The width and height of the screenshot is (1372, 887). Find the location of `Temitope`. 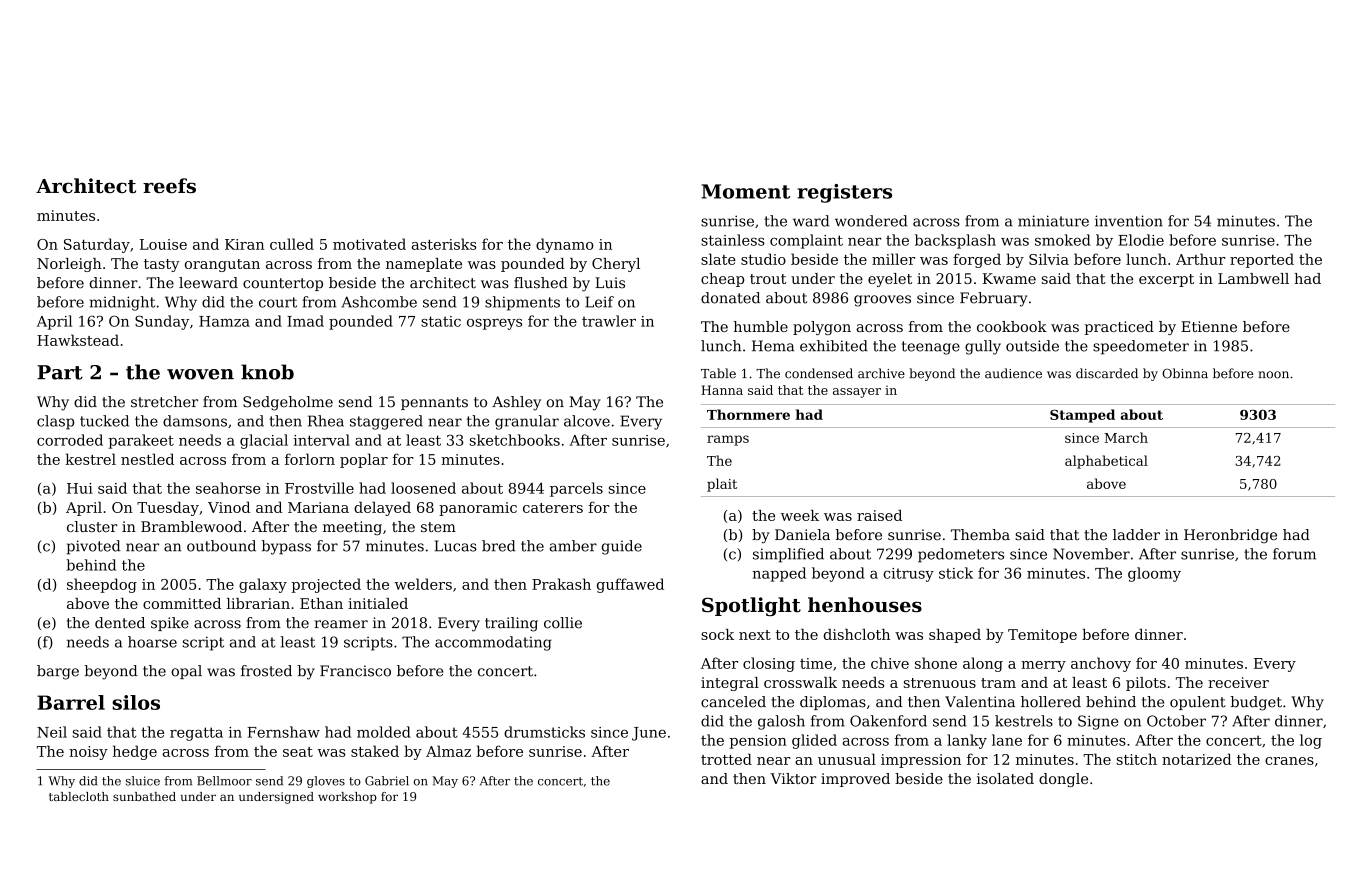

Temitope is located at coordinates (1042, 636).
